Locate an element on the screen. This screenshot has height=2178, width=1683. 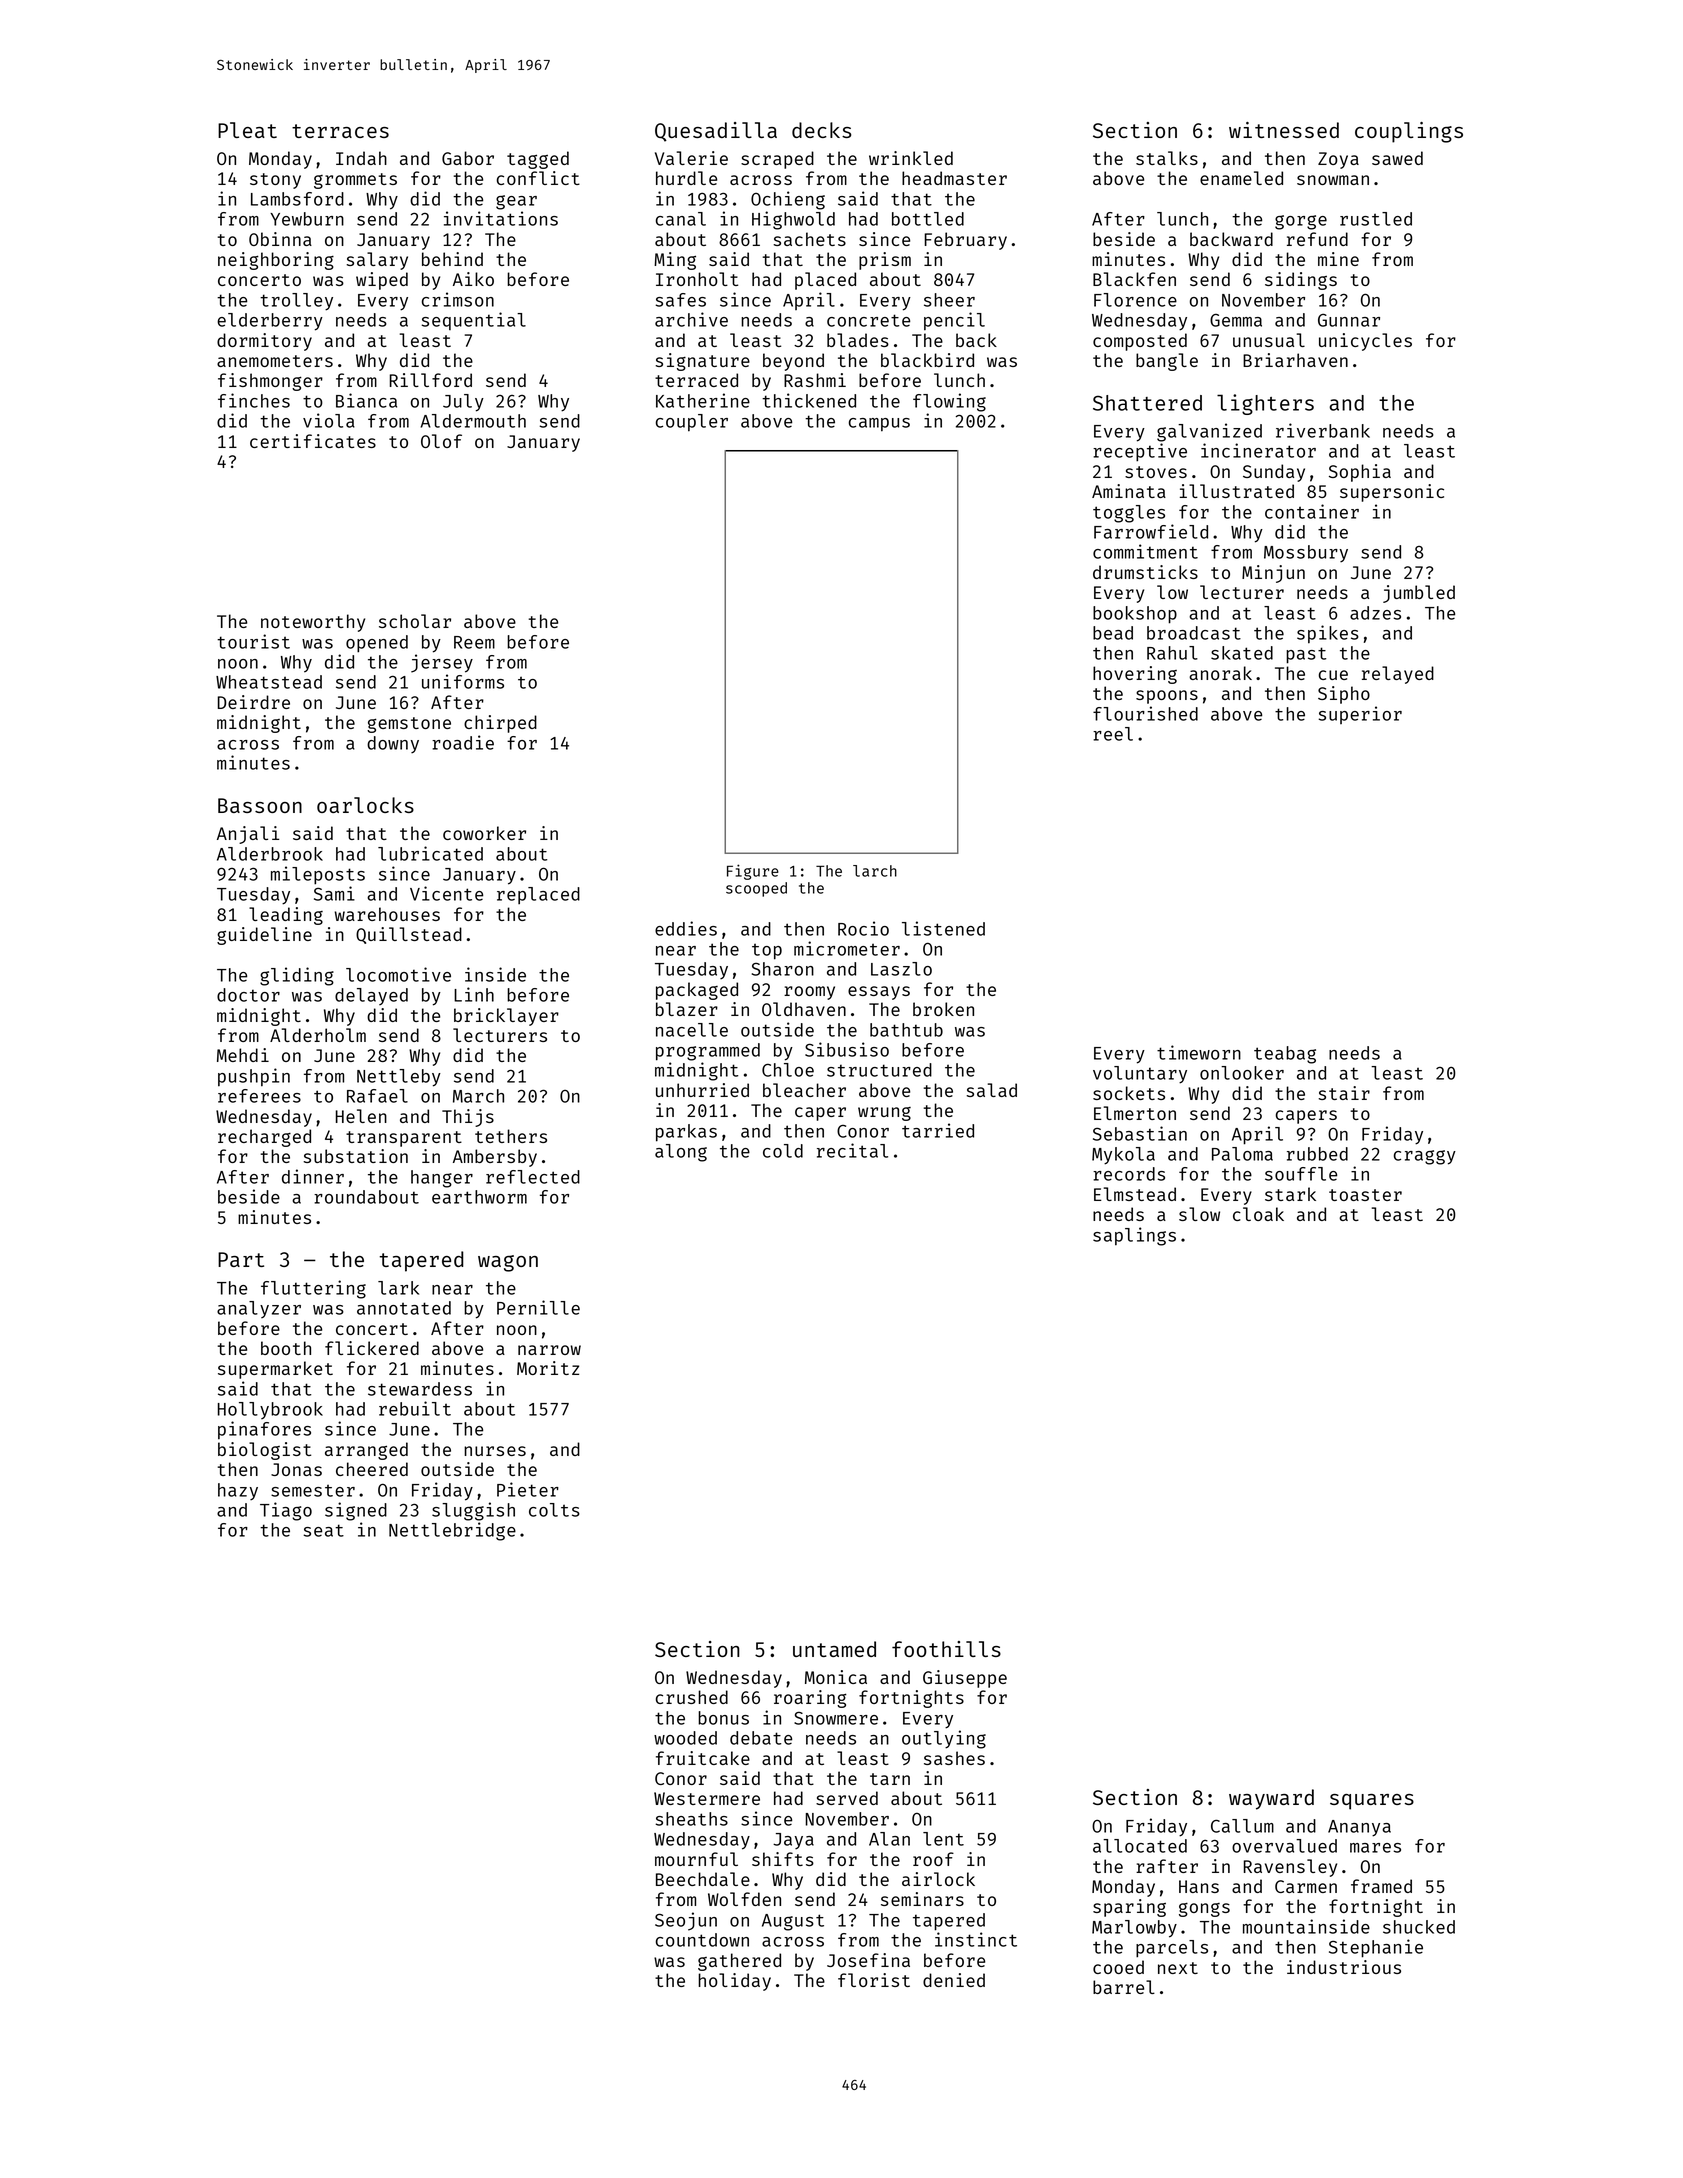
holiday is located at coordinates (734, 1982).
